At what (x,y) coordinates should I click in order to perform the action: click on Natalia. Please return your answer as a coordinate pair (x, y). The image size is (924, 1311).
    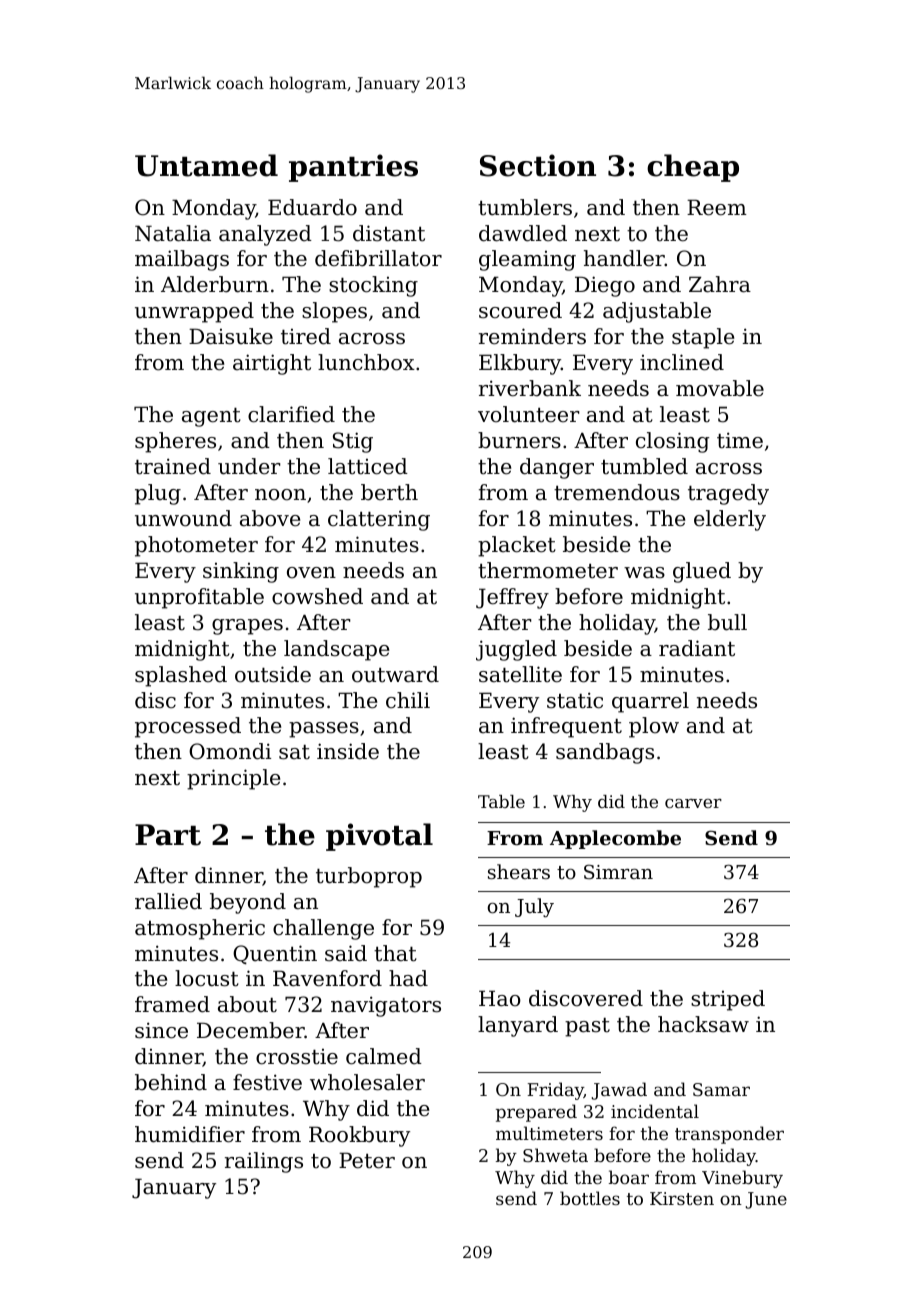
    Looking at the image, I should click on (173, 233).
